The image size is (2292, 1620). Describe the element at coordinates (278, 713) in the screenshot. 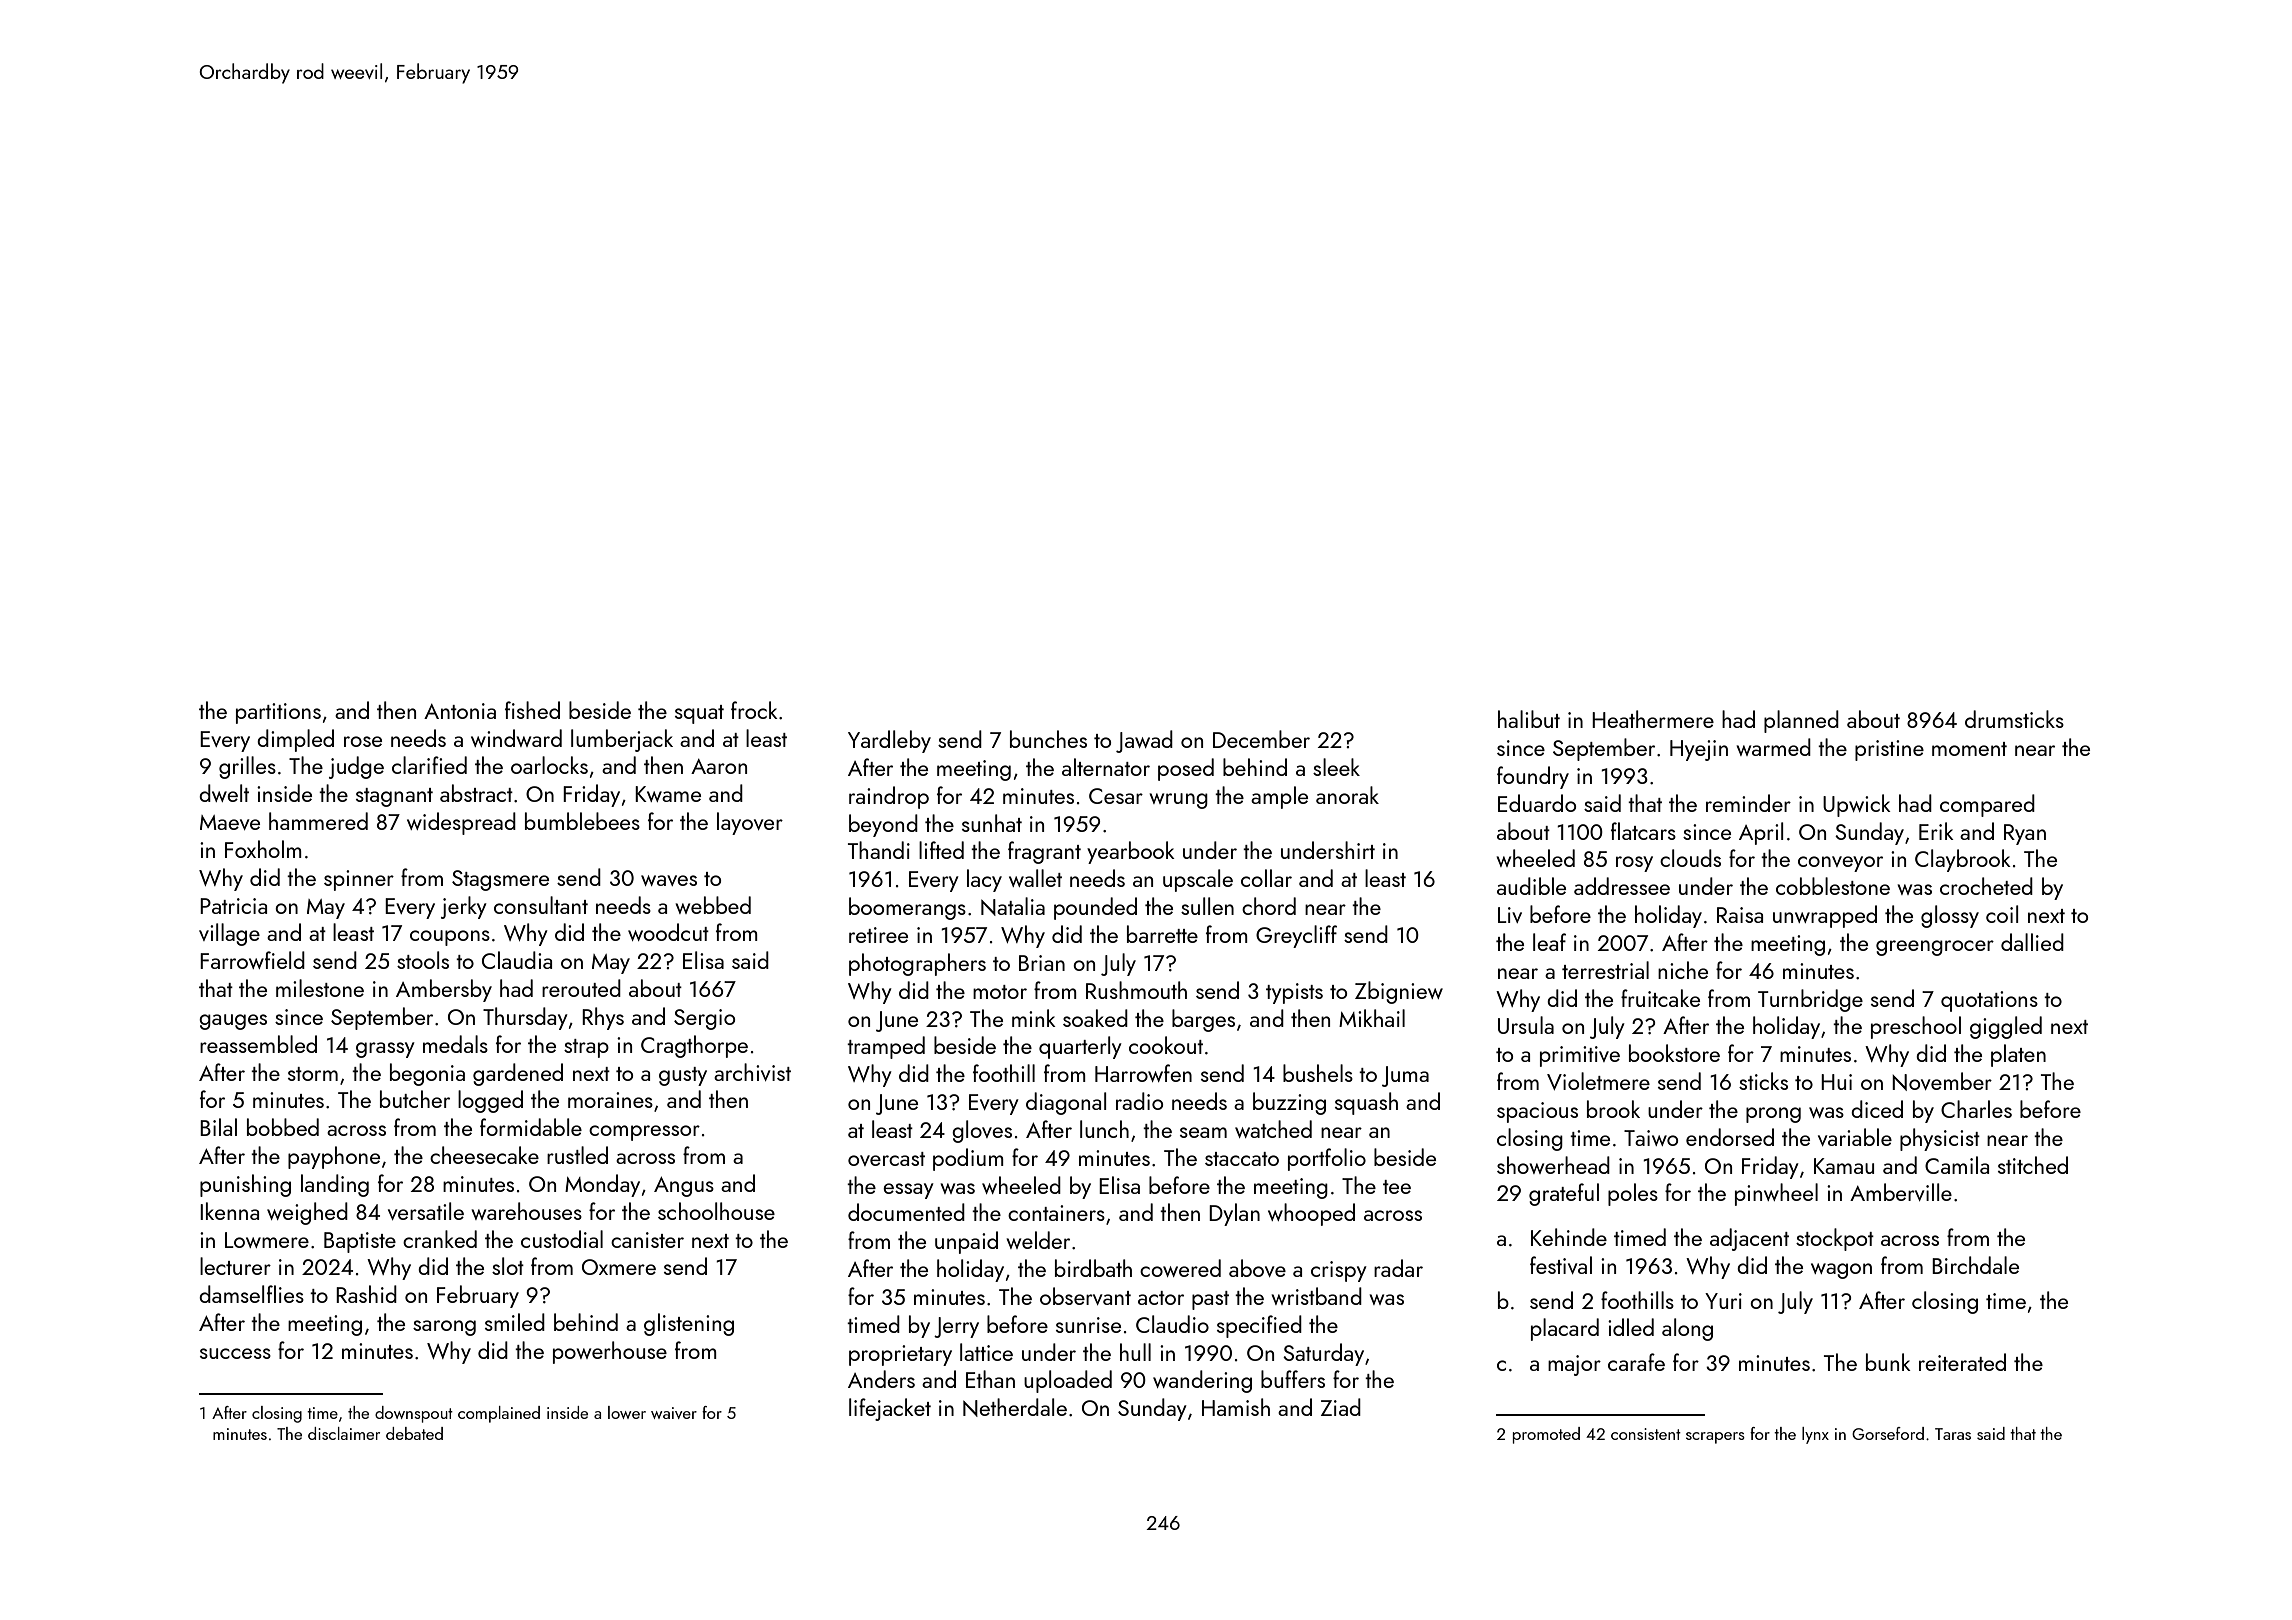

I see `partitions` at that location.
